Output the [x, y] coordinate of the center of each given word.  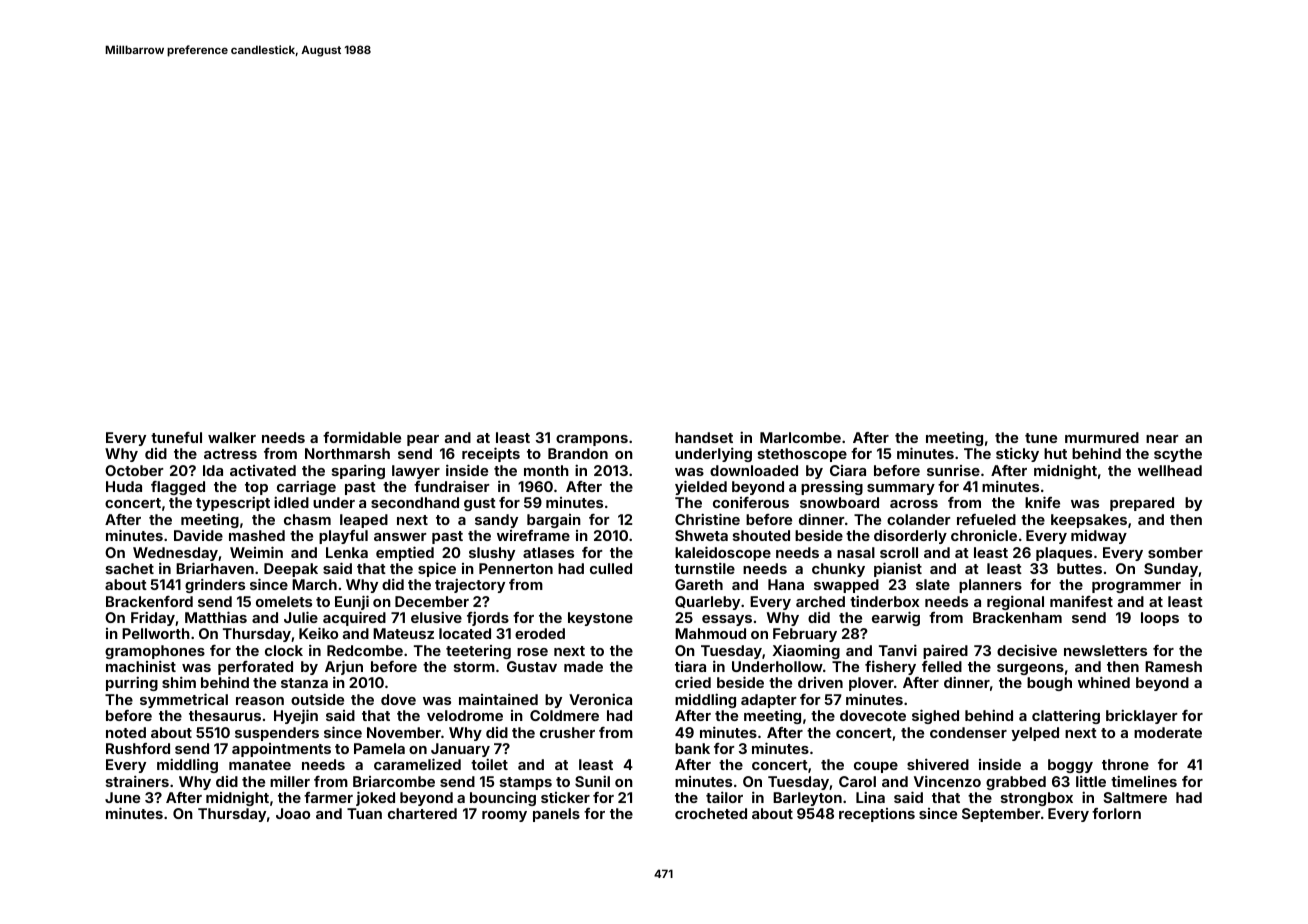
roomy [504, 816]
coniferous [751, 502]
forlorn [1116, 813]
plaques [1064, 554]
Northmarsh [347, 453]
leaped [364, 521]
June [122, 797]
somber [1175, 552]
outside [317, 699]
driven [820, 682]
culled [611, 568]
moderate [1168, 732]
